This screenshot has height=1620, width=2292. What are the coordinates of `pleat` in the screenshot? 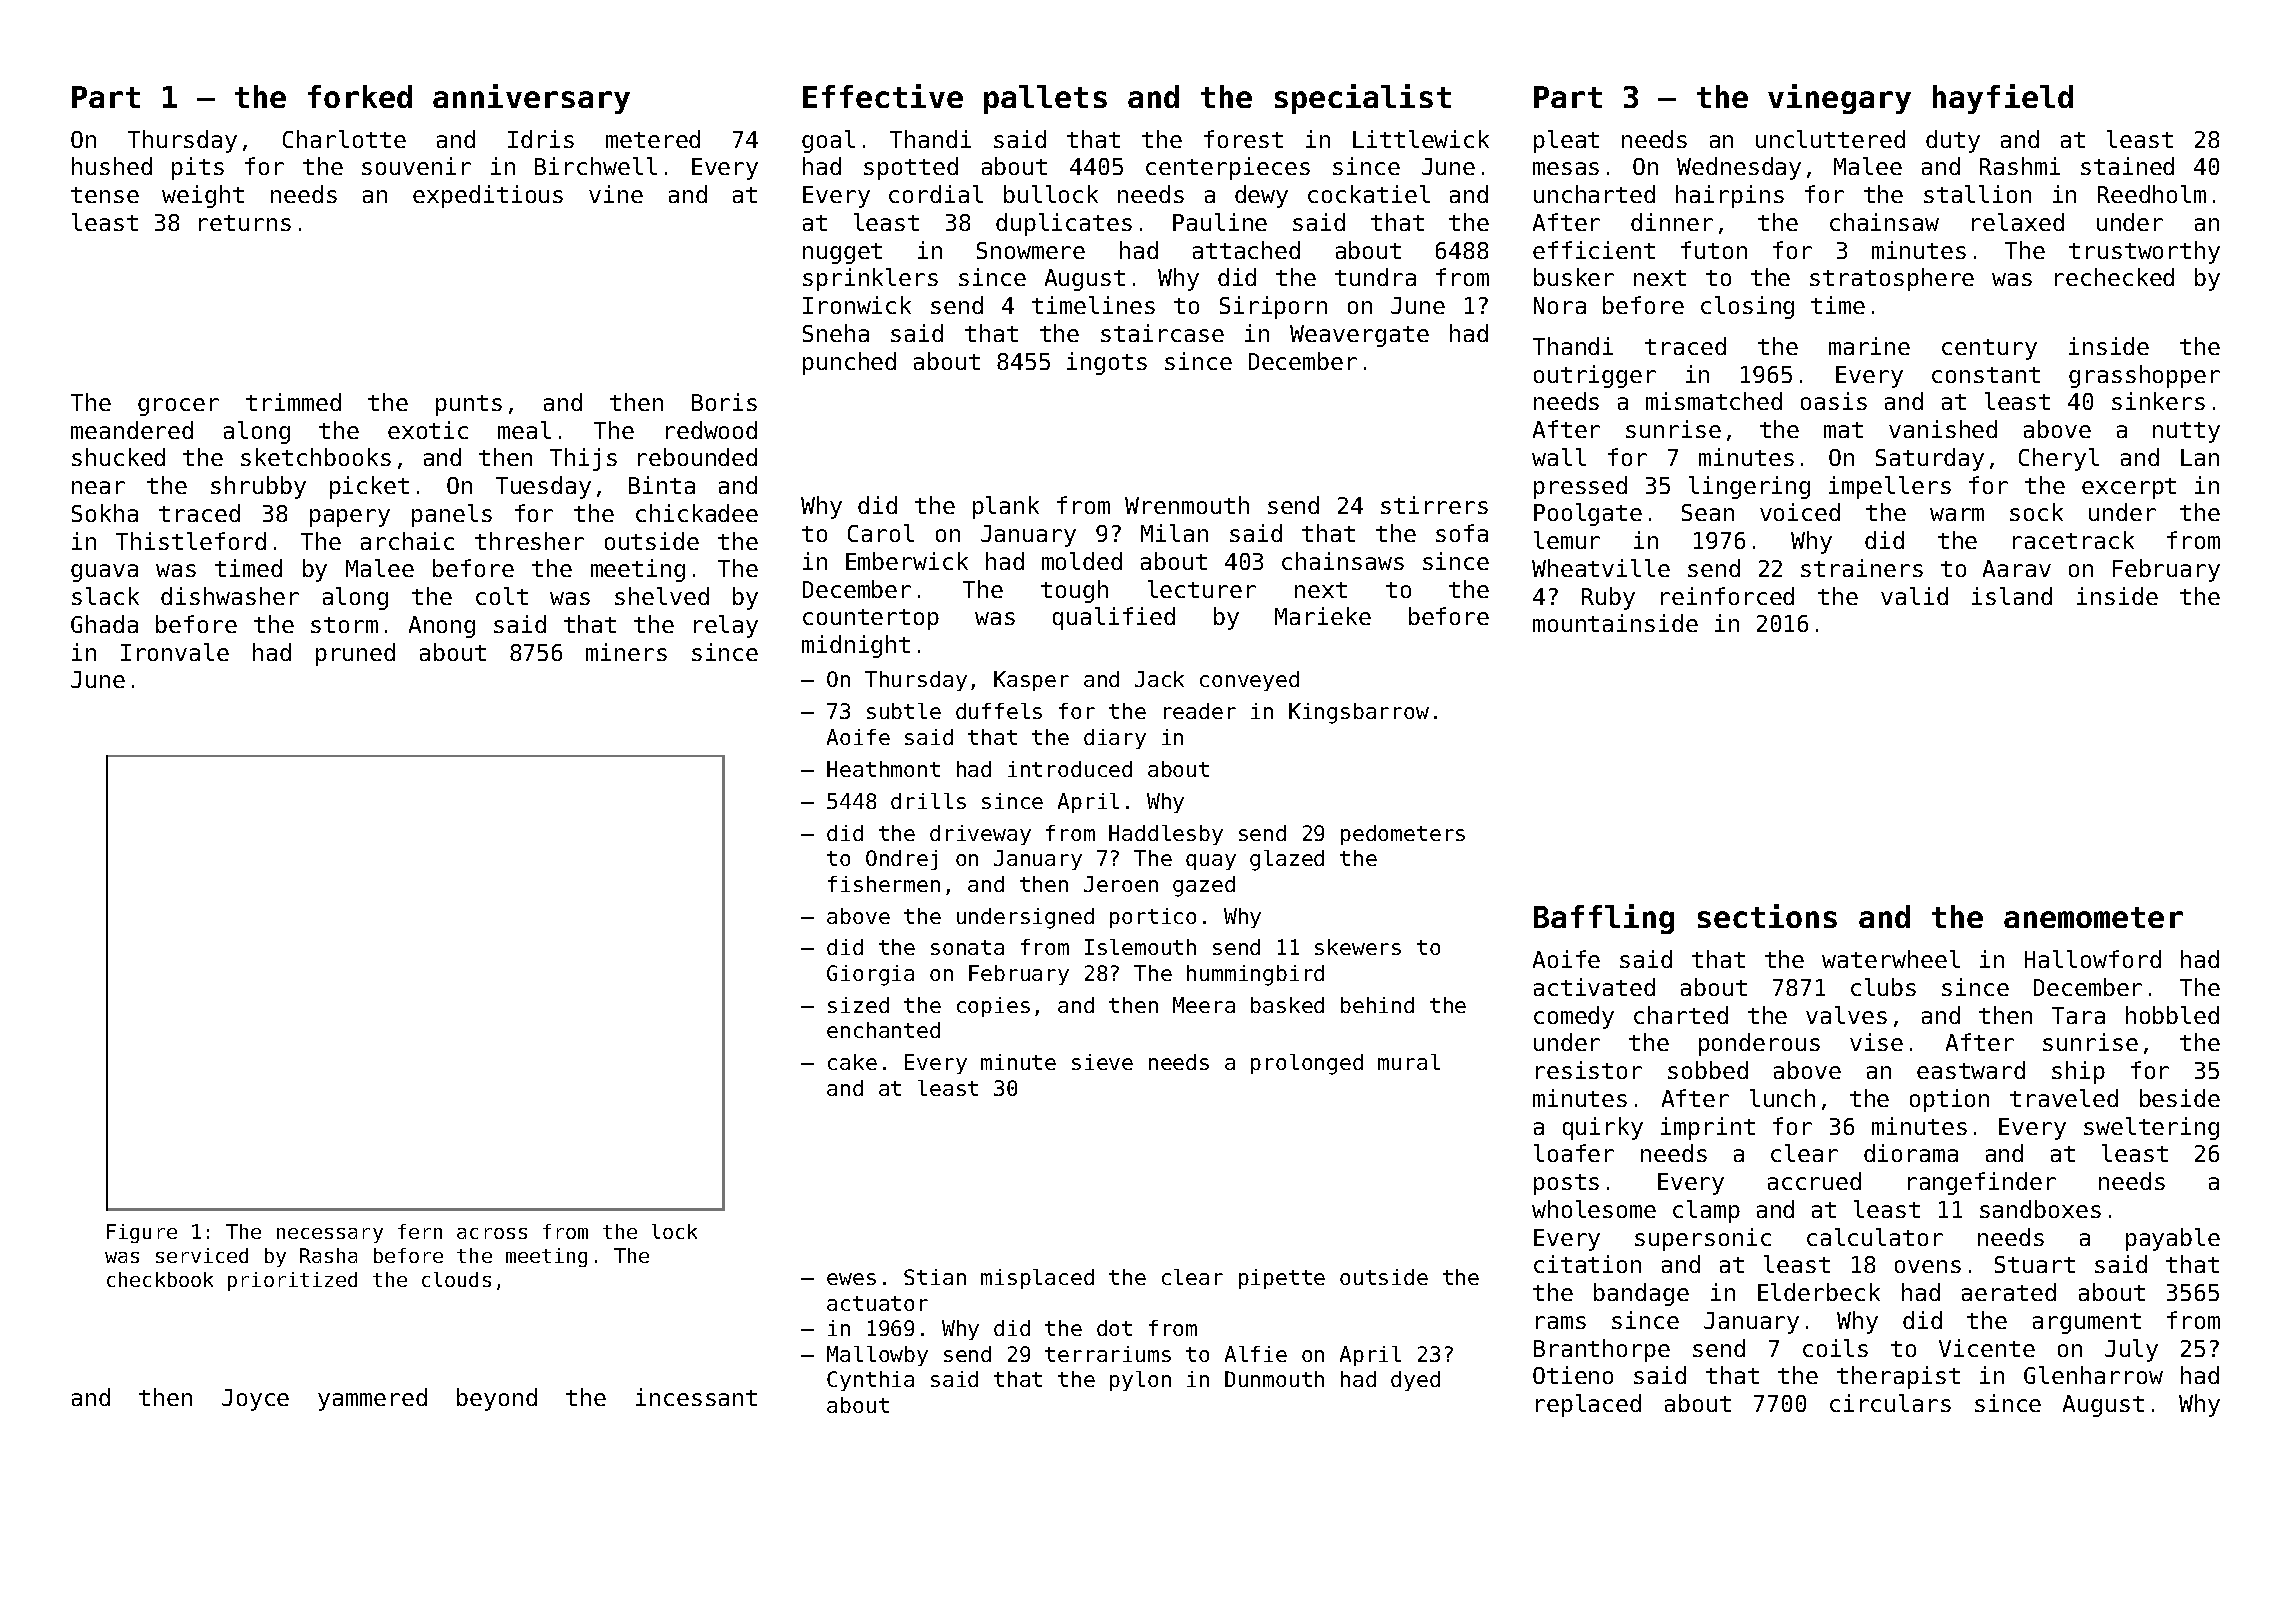 It's located at (1566, 141).
